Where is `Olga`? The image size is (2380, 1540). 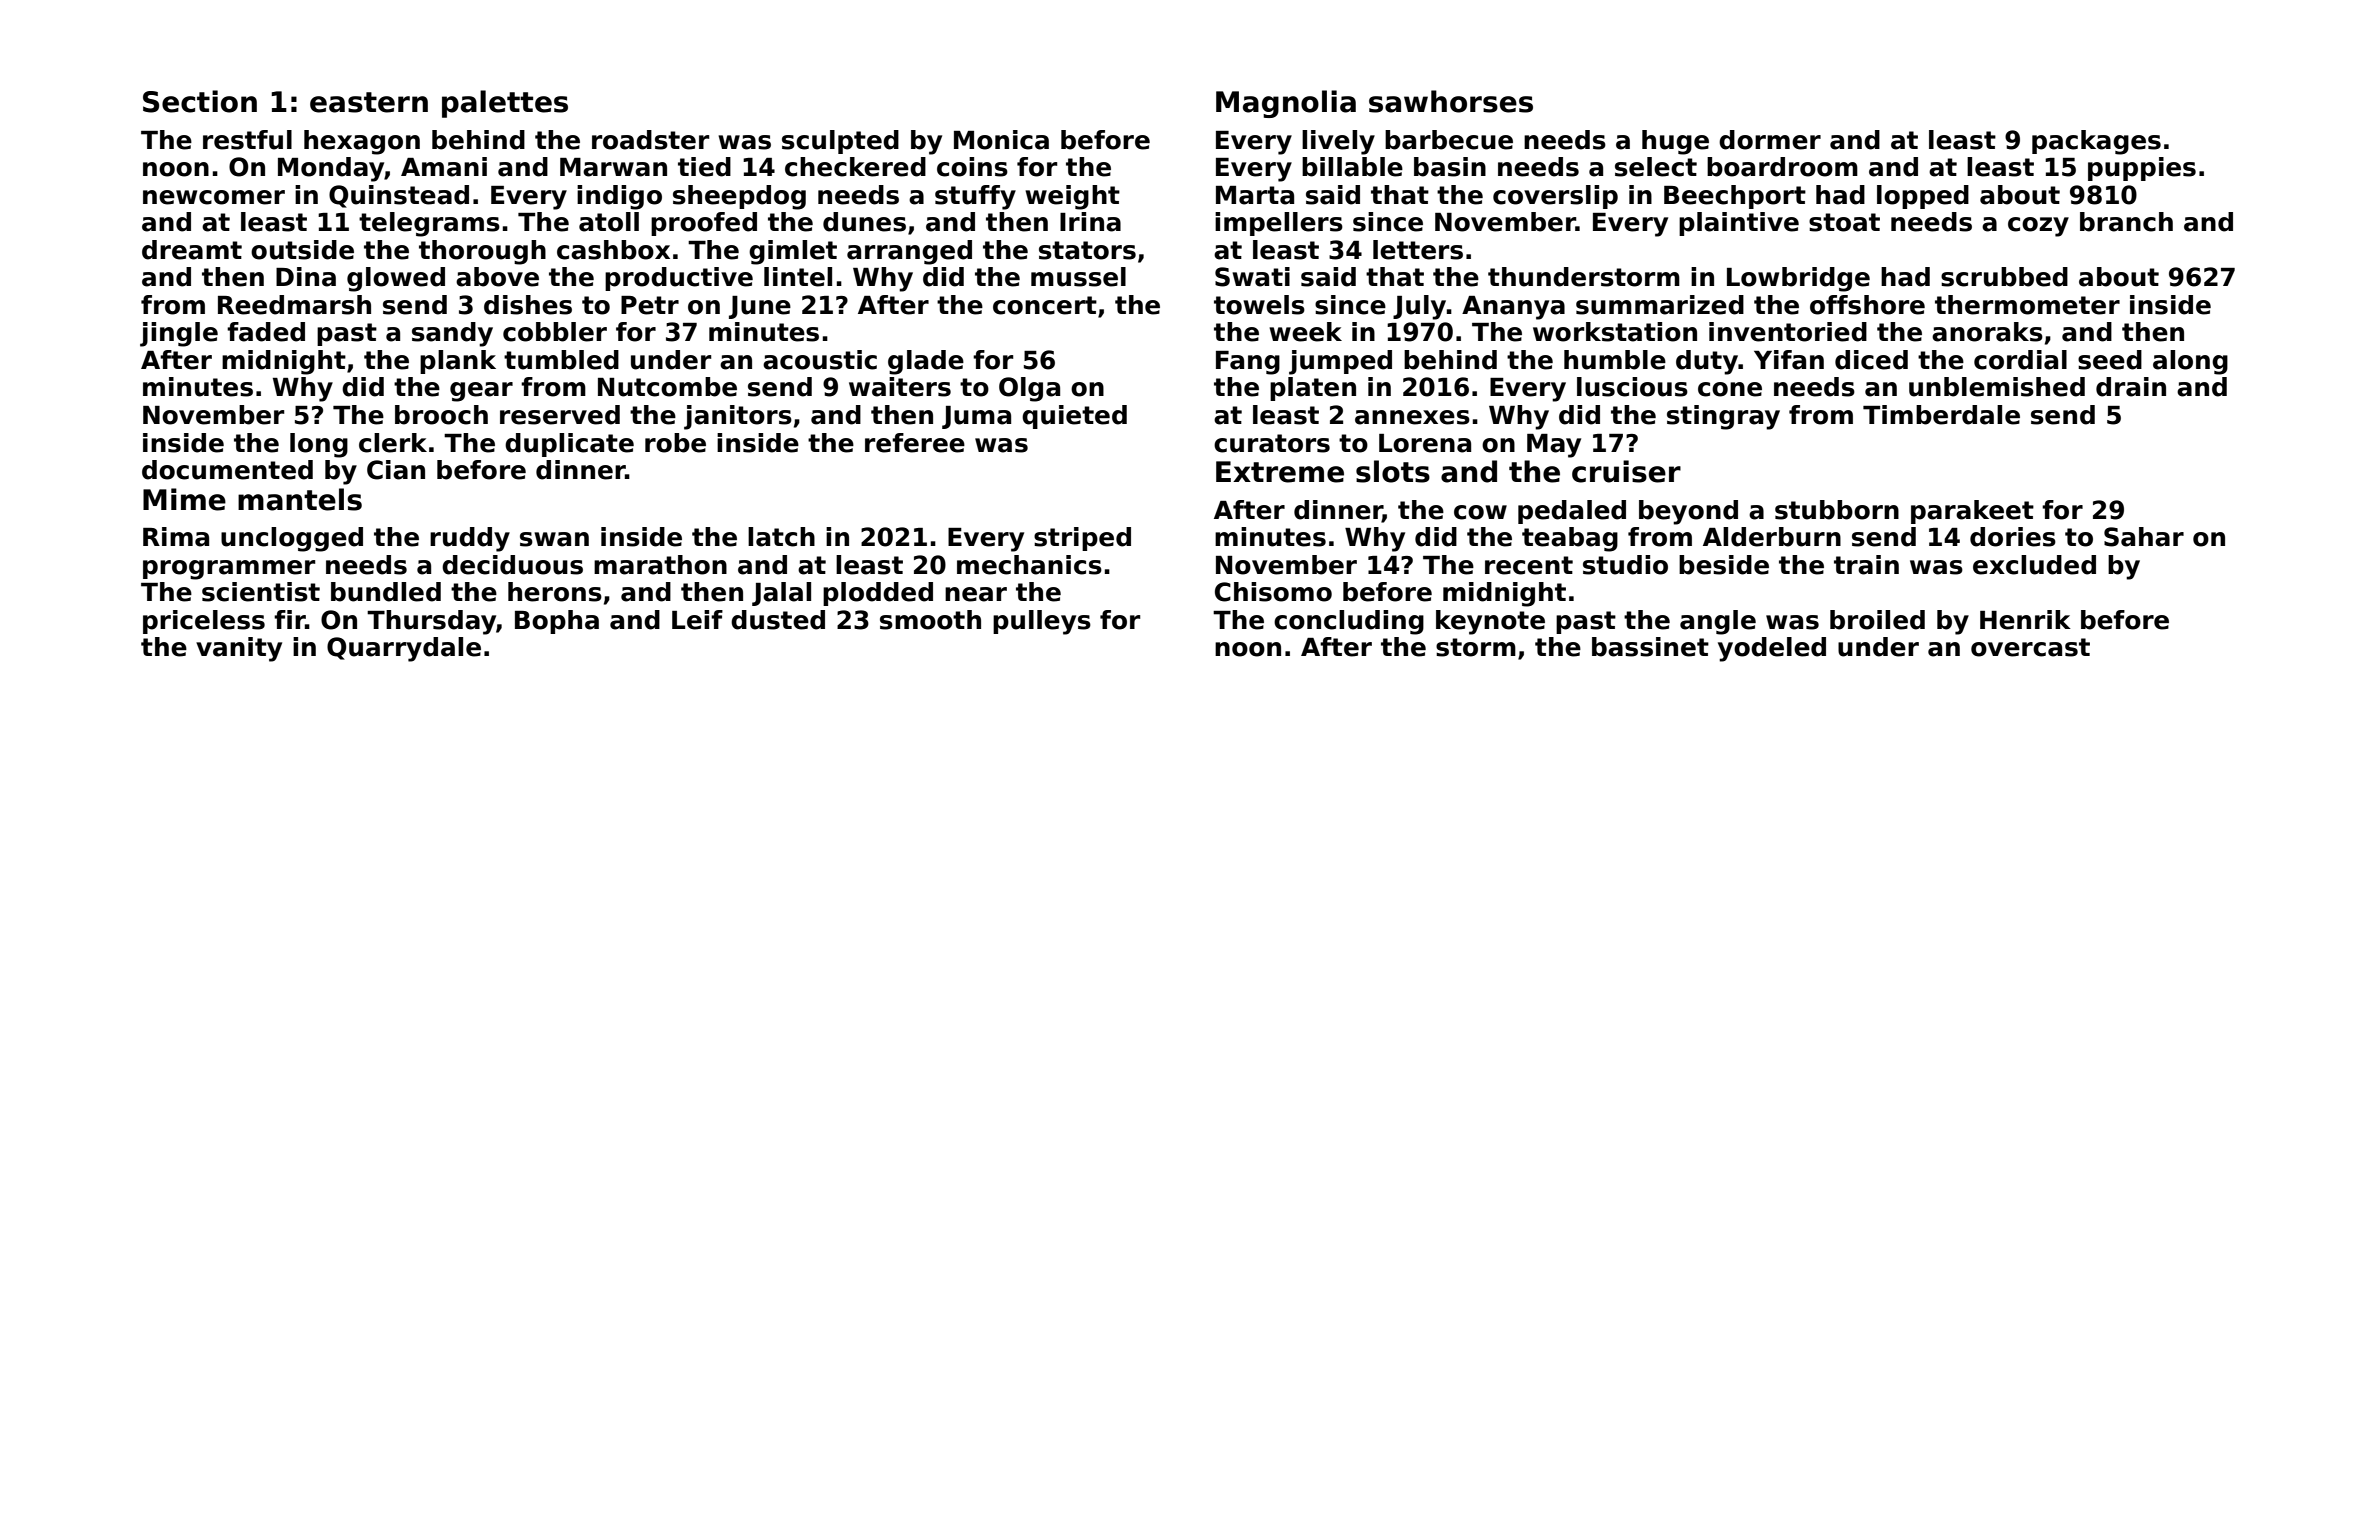 Olga is located at coordinates (1029, 389).
